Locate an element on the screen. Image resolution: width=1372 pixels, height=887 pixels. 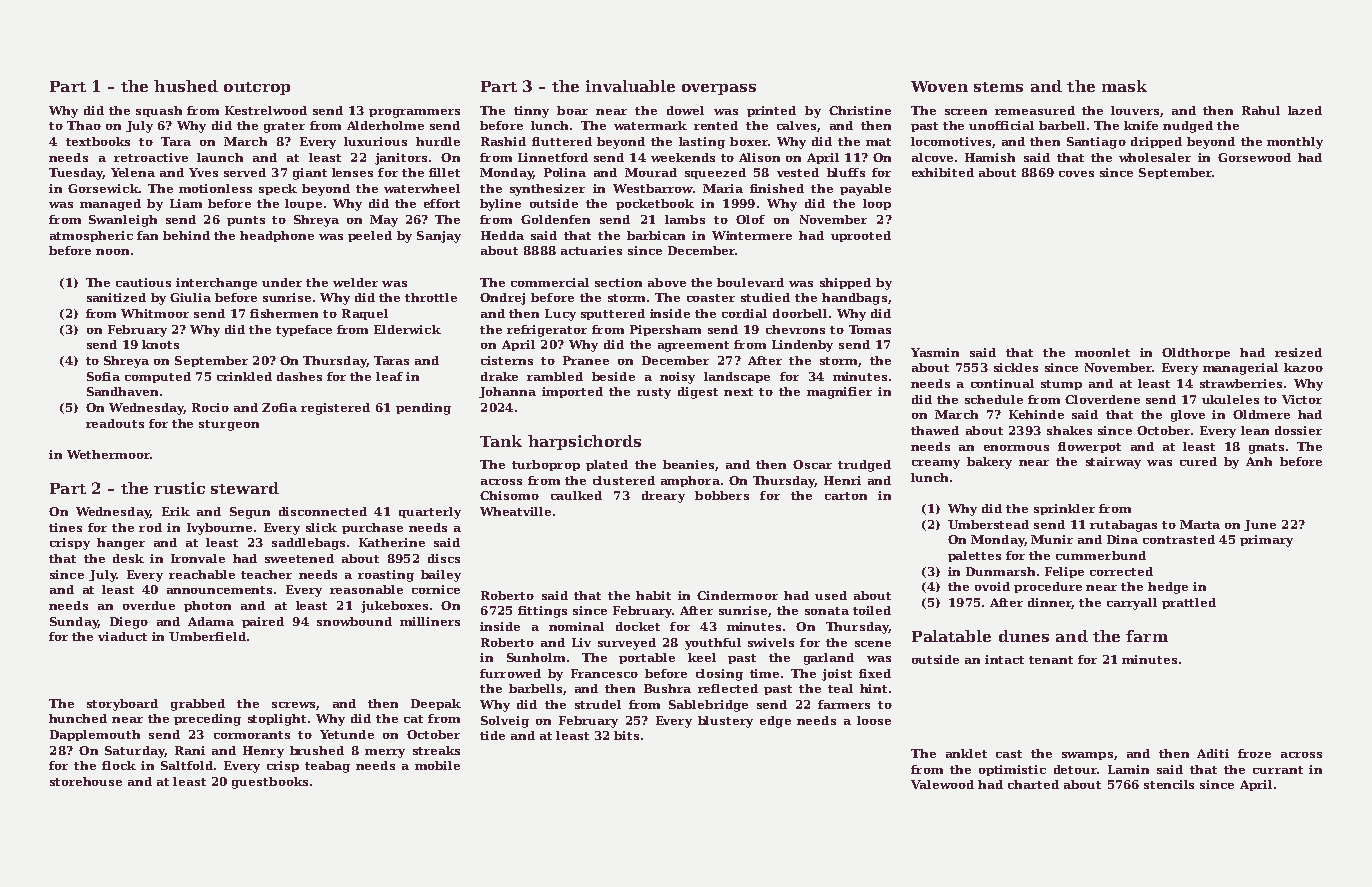
janitors is located at coordinates (401, 159).
